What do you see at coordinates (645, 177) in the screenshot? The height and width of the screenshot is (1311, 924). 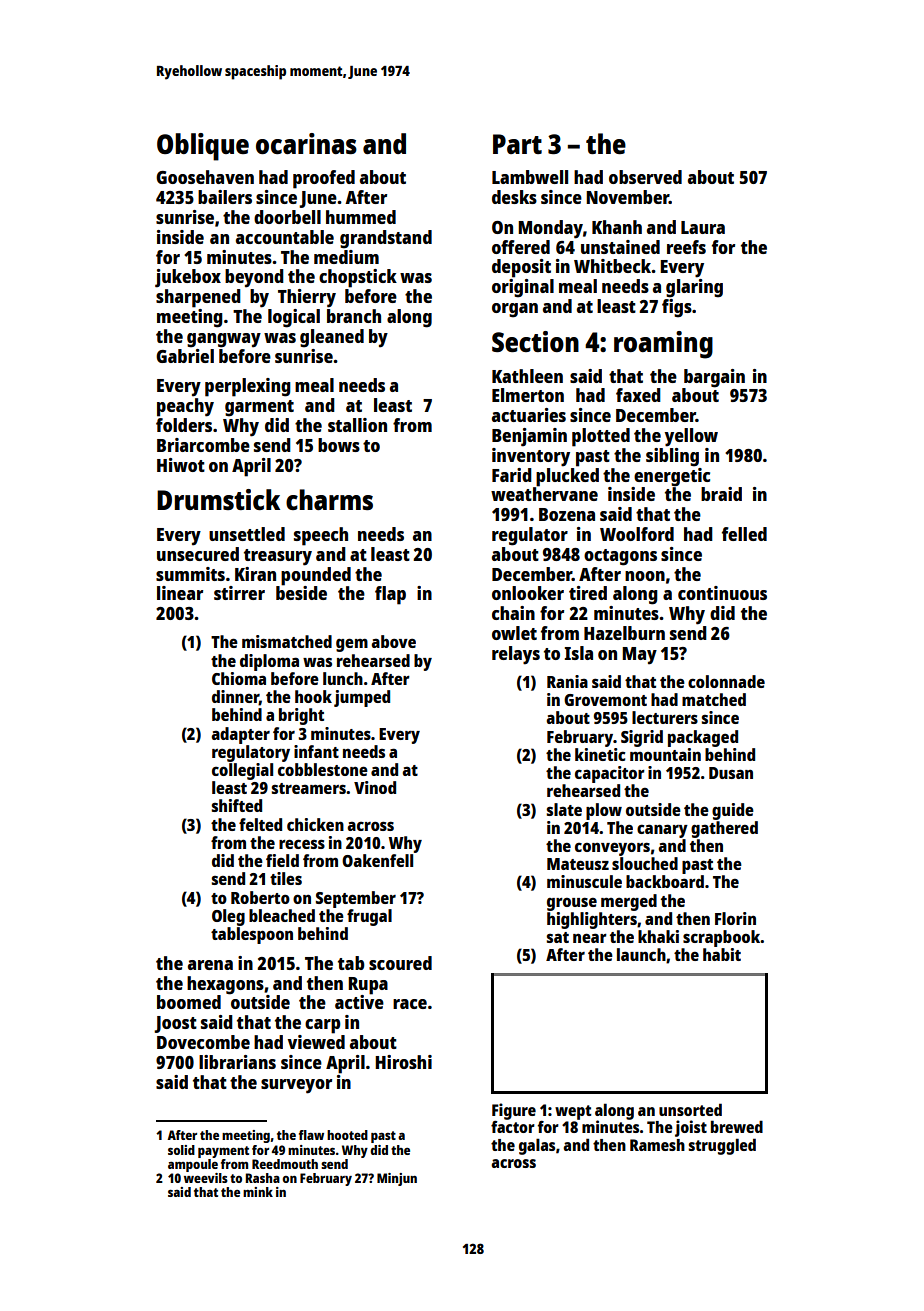 I see `observed` at bounding box center [645, 177].
